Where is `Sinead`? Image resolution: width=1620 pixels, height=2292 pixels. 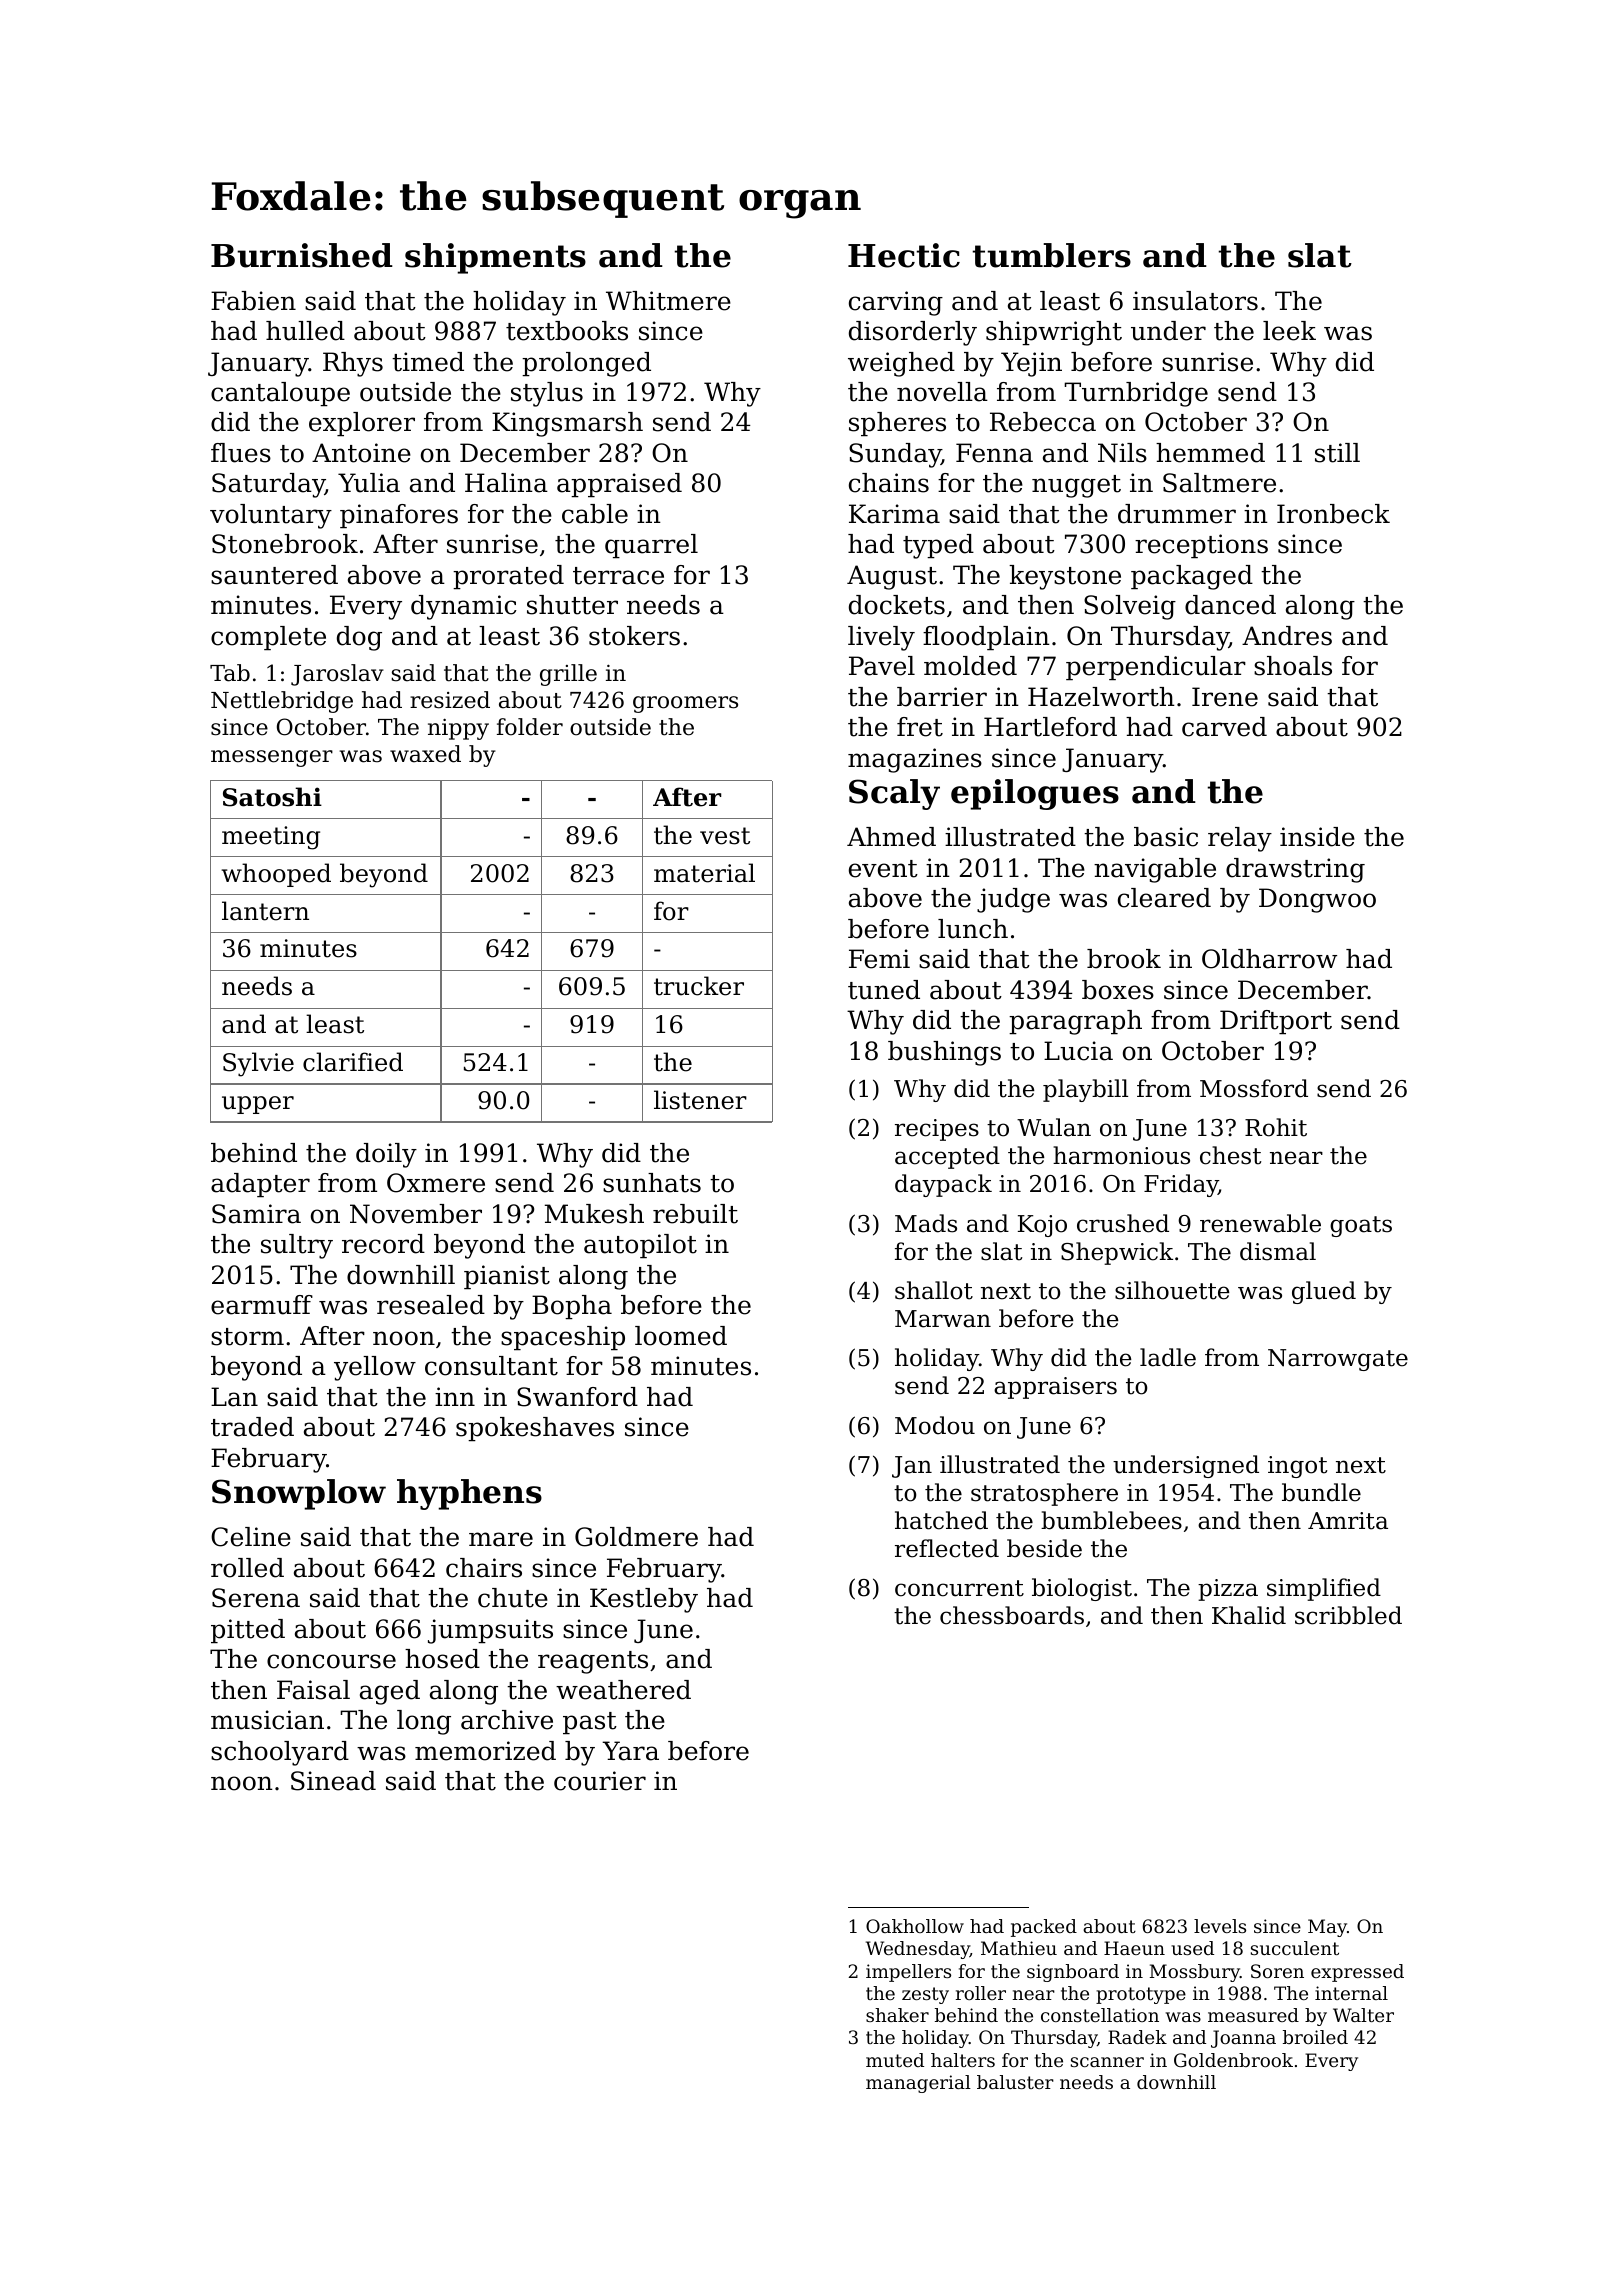 Sinead is located at coordinates (333, 1781).
